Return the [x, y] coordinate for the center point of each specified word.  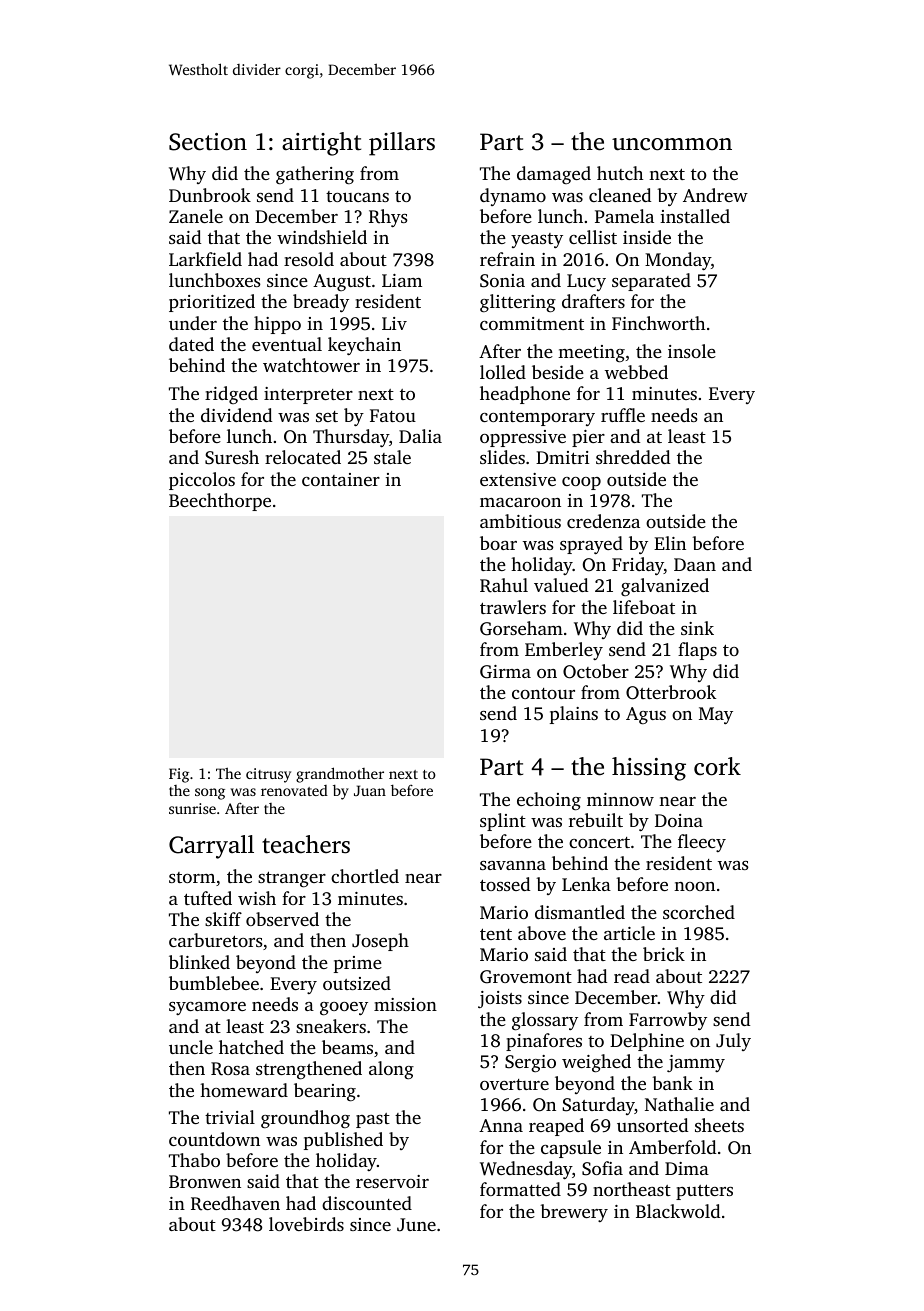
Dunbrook [210, 195]
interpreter [308, 395]
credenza [603, 521]
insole [692, 351]
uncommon [672, 144]
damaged [554, 175]
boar [498, 543]
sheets [719, 1125]
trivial [230, 1117]
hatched [251, 1047]
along [391, 1070]
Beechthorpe [220, 502]
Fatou [393, 415]
